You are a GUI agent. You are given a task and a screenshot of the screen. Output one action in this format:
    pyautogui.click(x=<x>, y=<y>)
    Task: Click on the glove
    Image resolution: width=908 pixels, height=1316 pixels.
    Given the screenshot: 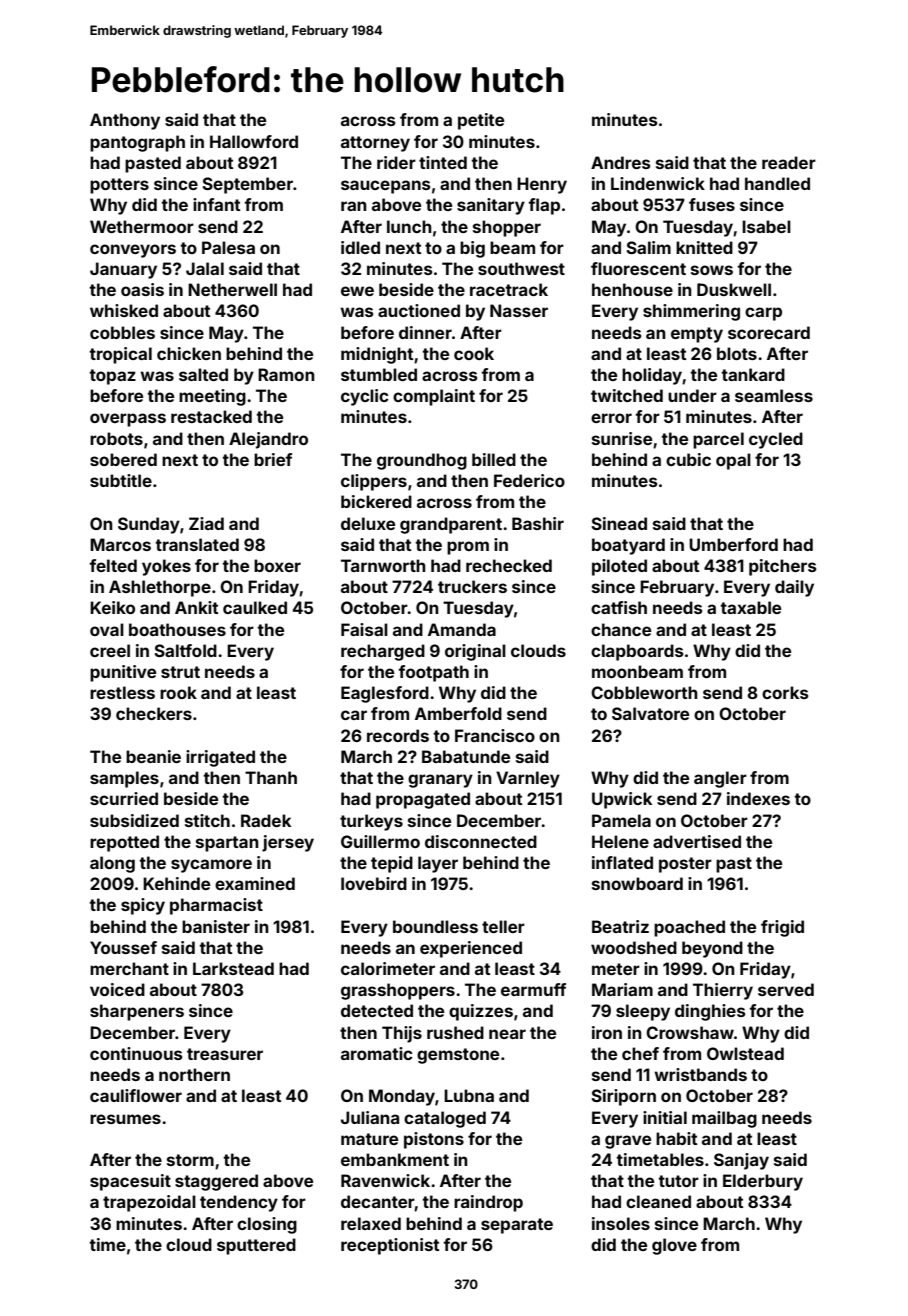 What is the action you would take?
    pyautogui.click(x=674, y=1246)
